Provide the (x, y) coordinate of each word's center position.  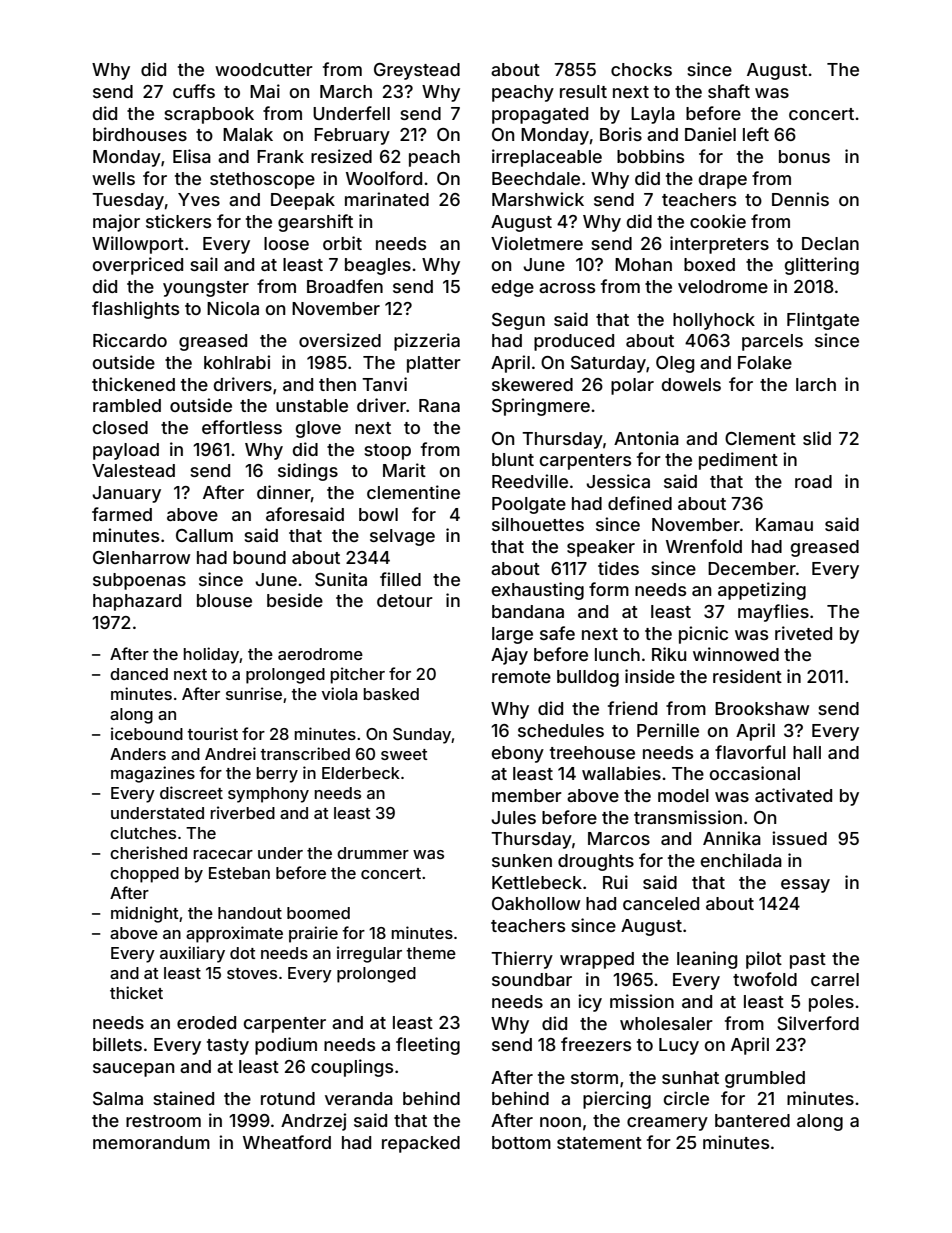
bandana (528, 611)
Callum (204, 535)
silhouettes (538, 524)
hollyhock (714, 321)
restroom (163, 1121)
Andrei (230, 753)
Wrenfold (704, 546)
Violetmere (537, 243)
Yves (199, 199)
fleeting (428, 1046)
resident (747, 676)
